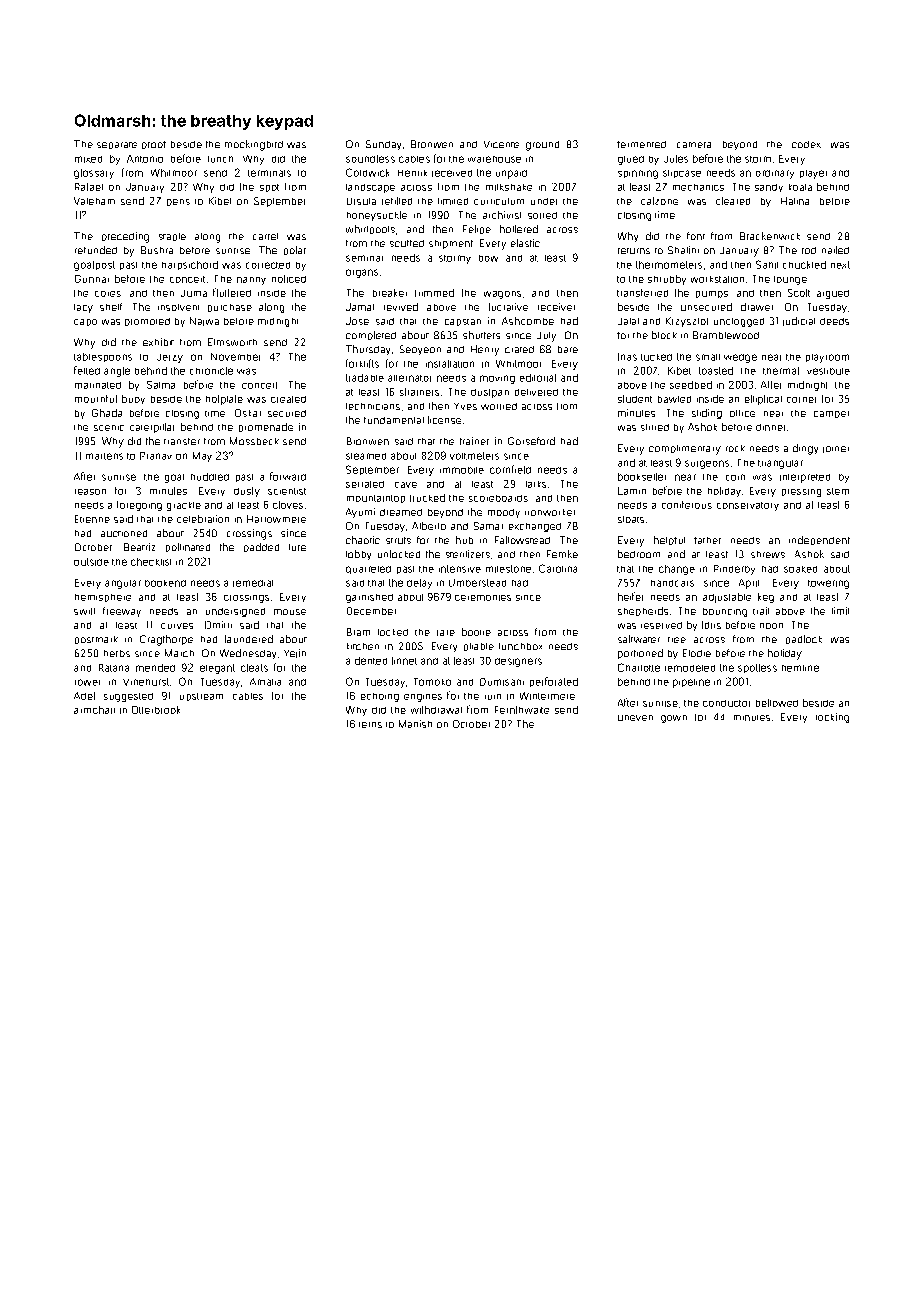 This screenshot has height=1308, width=924. What do you see at coordinates (446, 633) in the screenshot?
I see `rare` at bounding box center [446, 633].
